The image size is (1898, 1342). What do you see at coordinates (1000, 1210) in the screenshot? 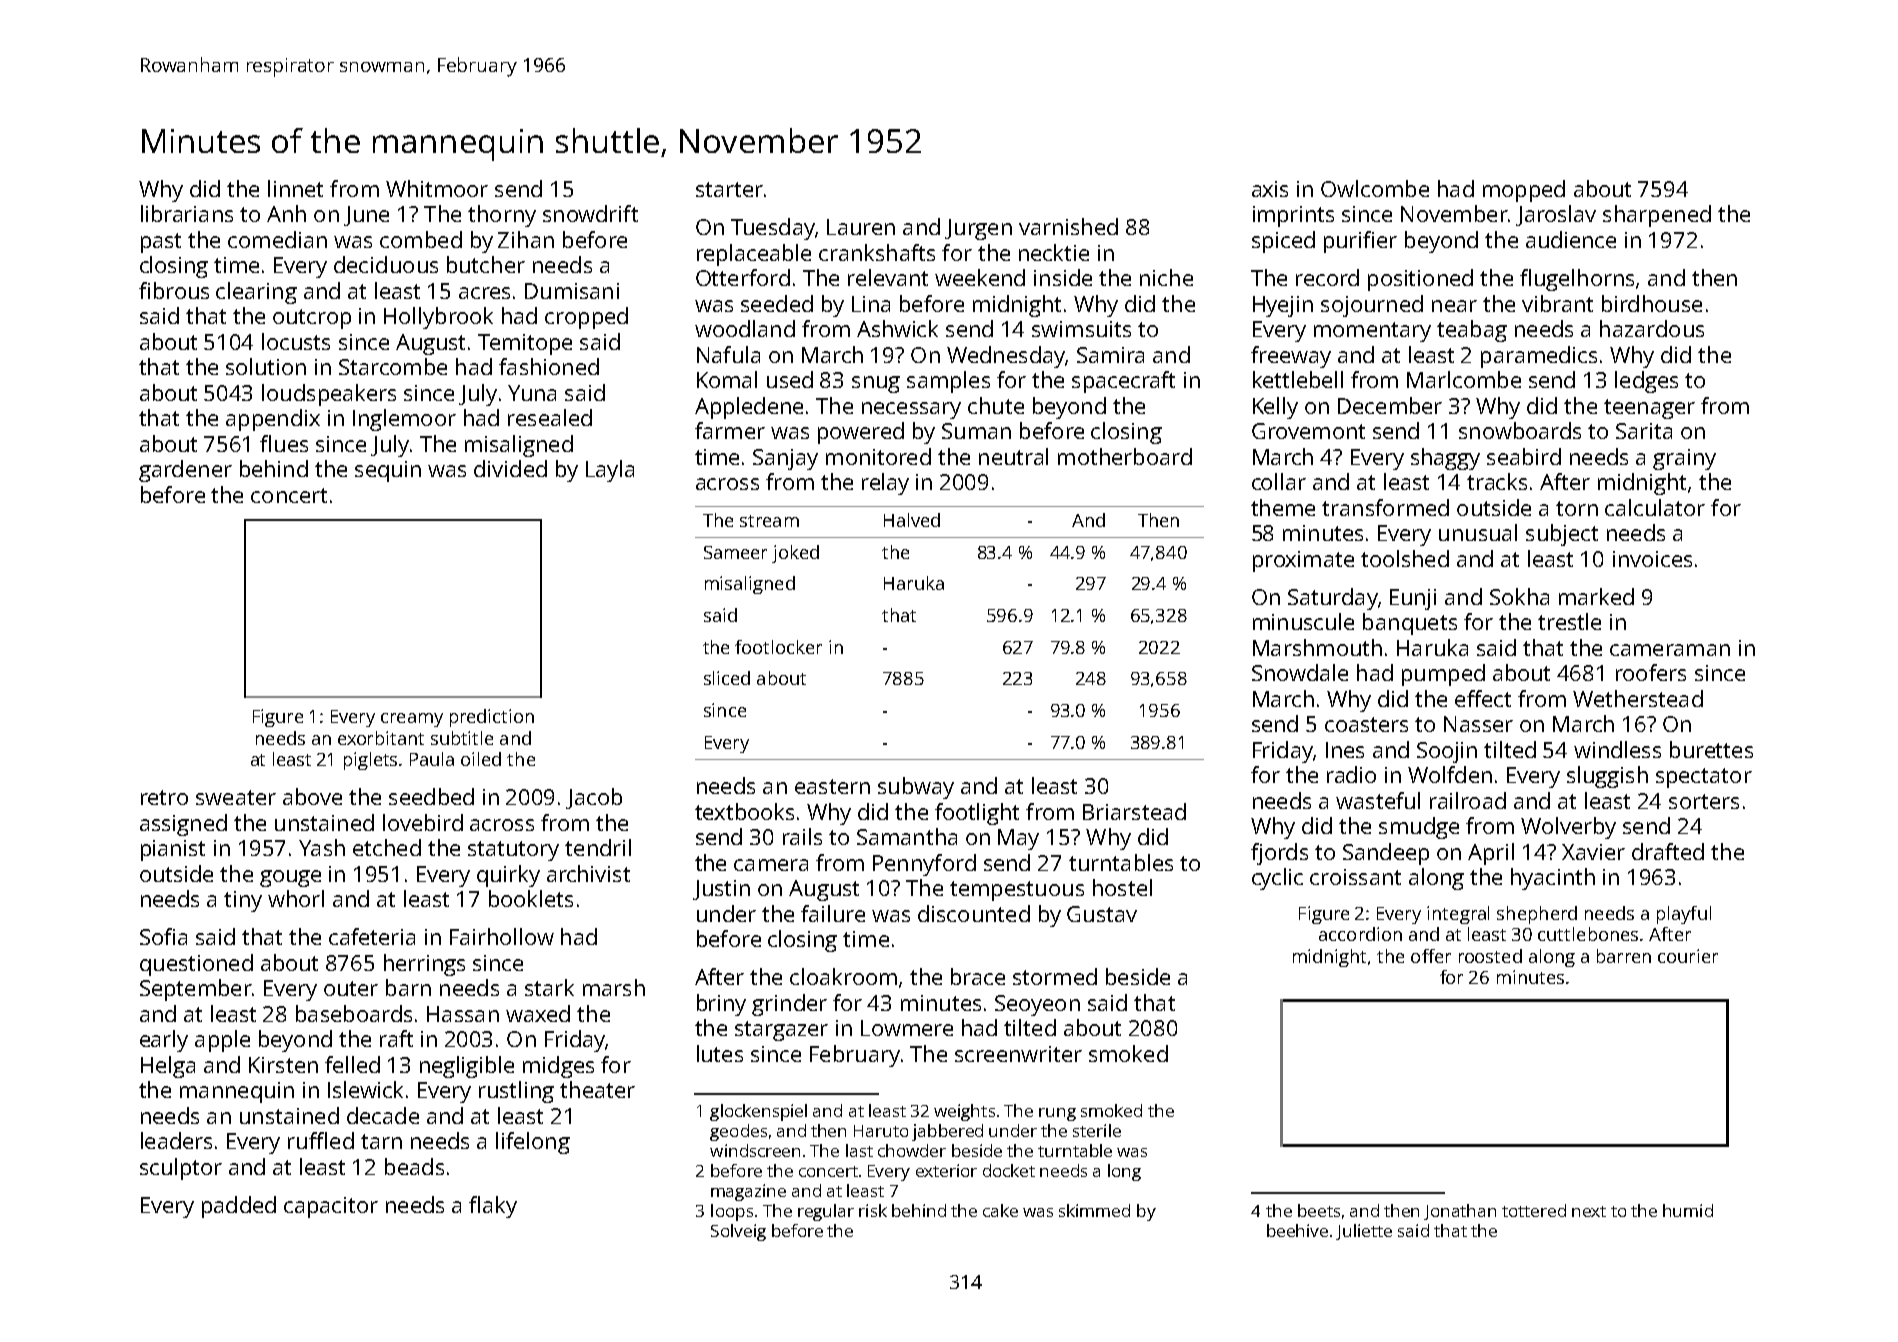
I see `cake` at bounding box center [1000, 1210].
